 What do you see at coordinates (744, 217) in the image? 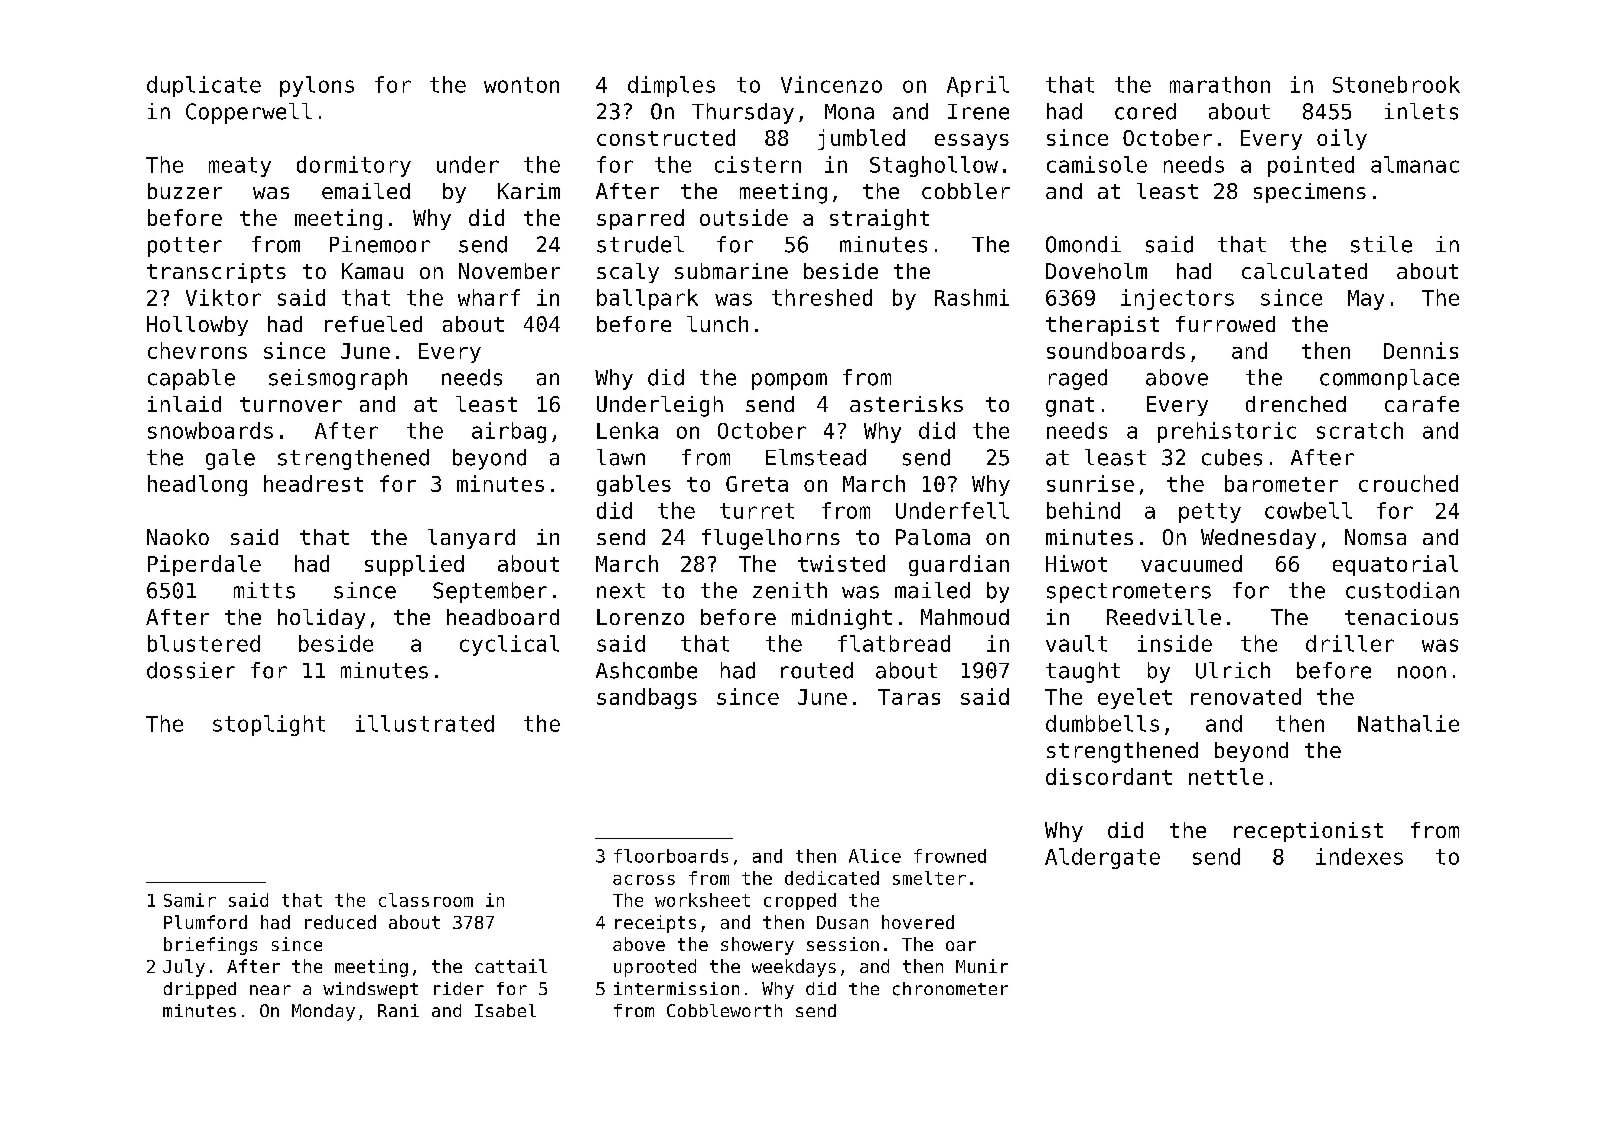
I see `outside` at bounding box center [744, 217].
